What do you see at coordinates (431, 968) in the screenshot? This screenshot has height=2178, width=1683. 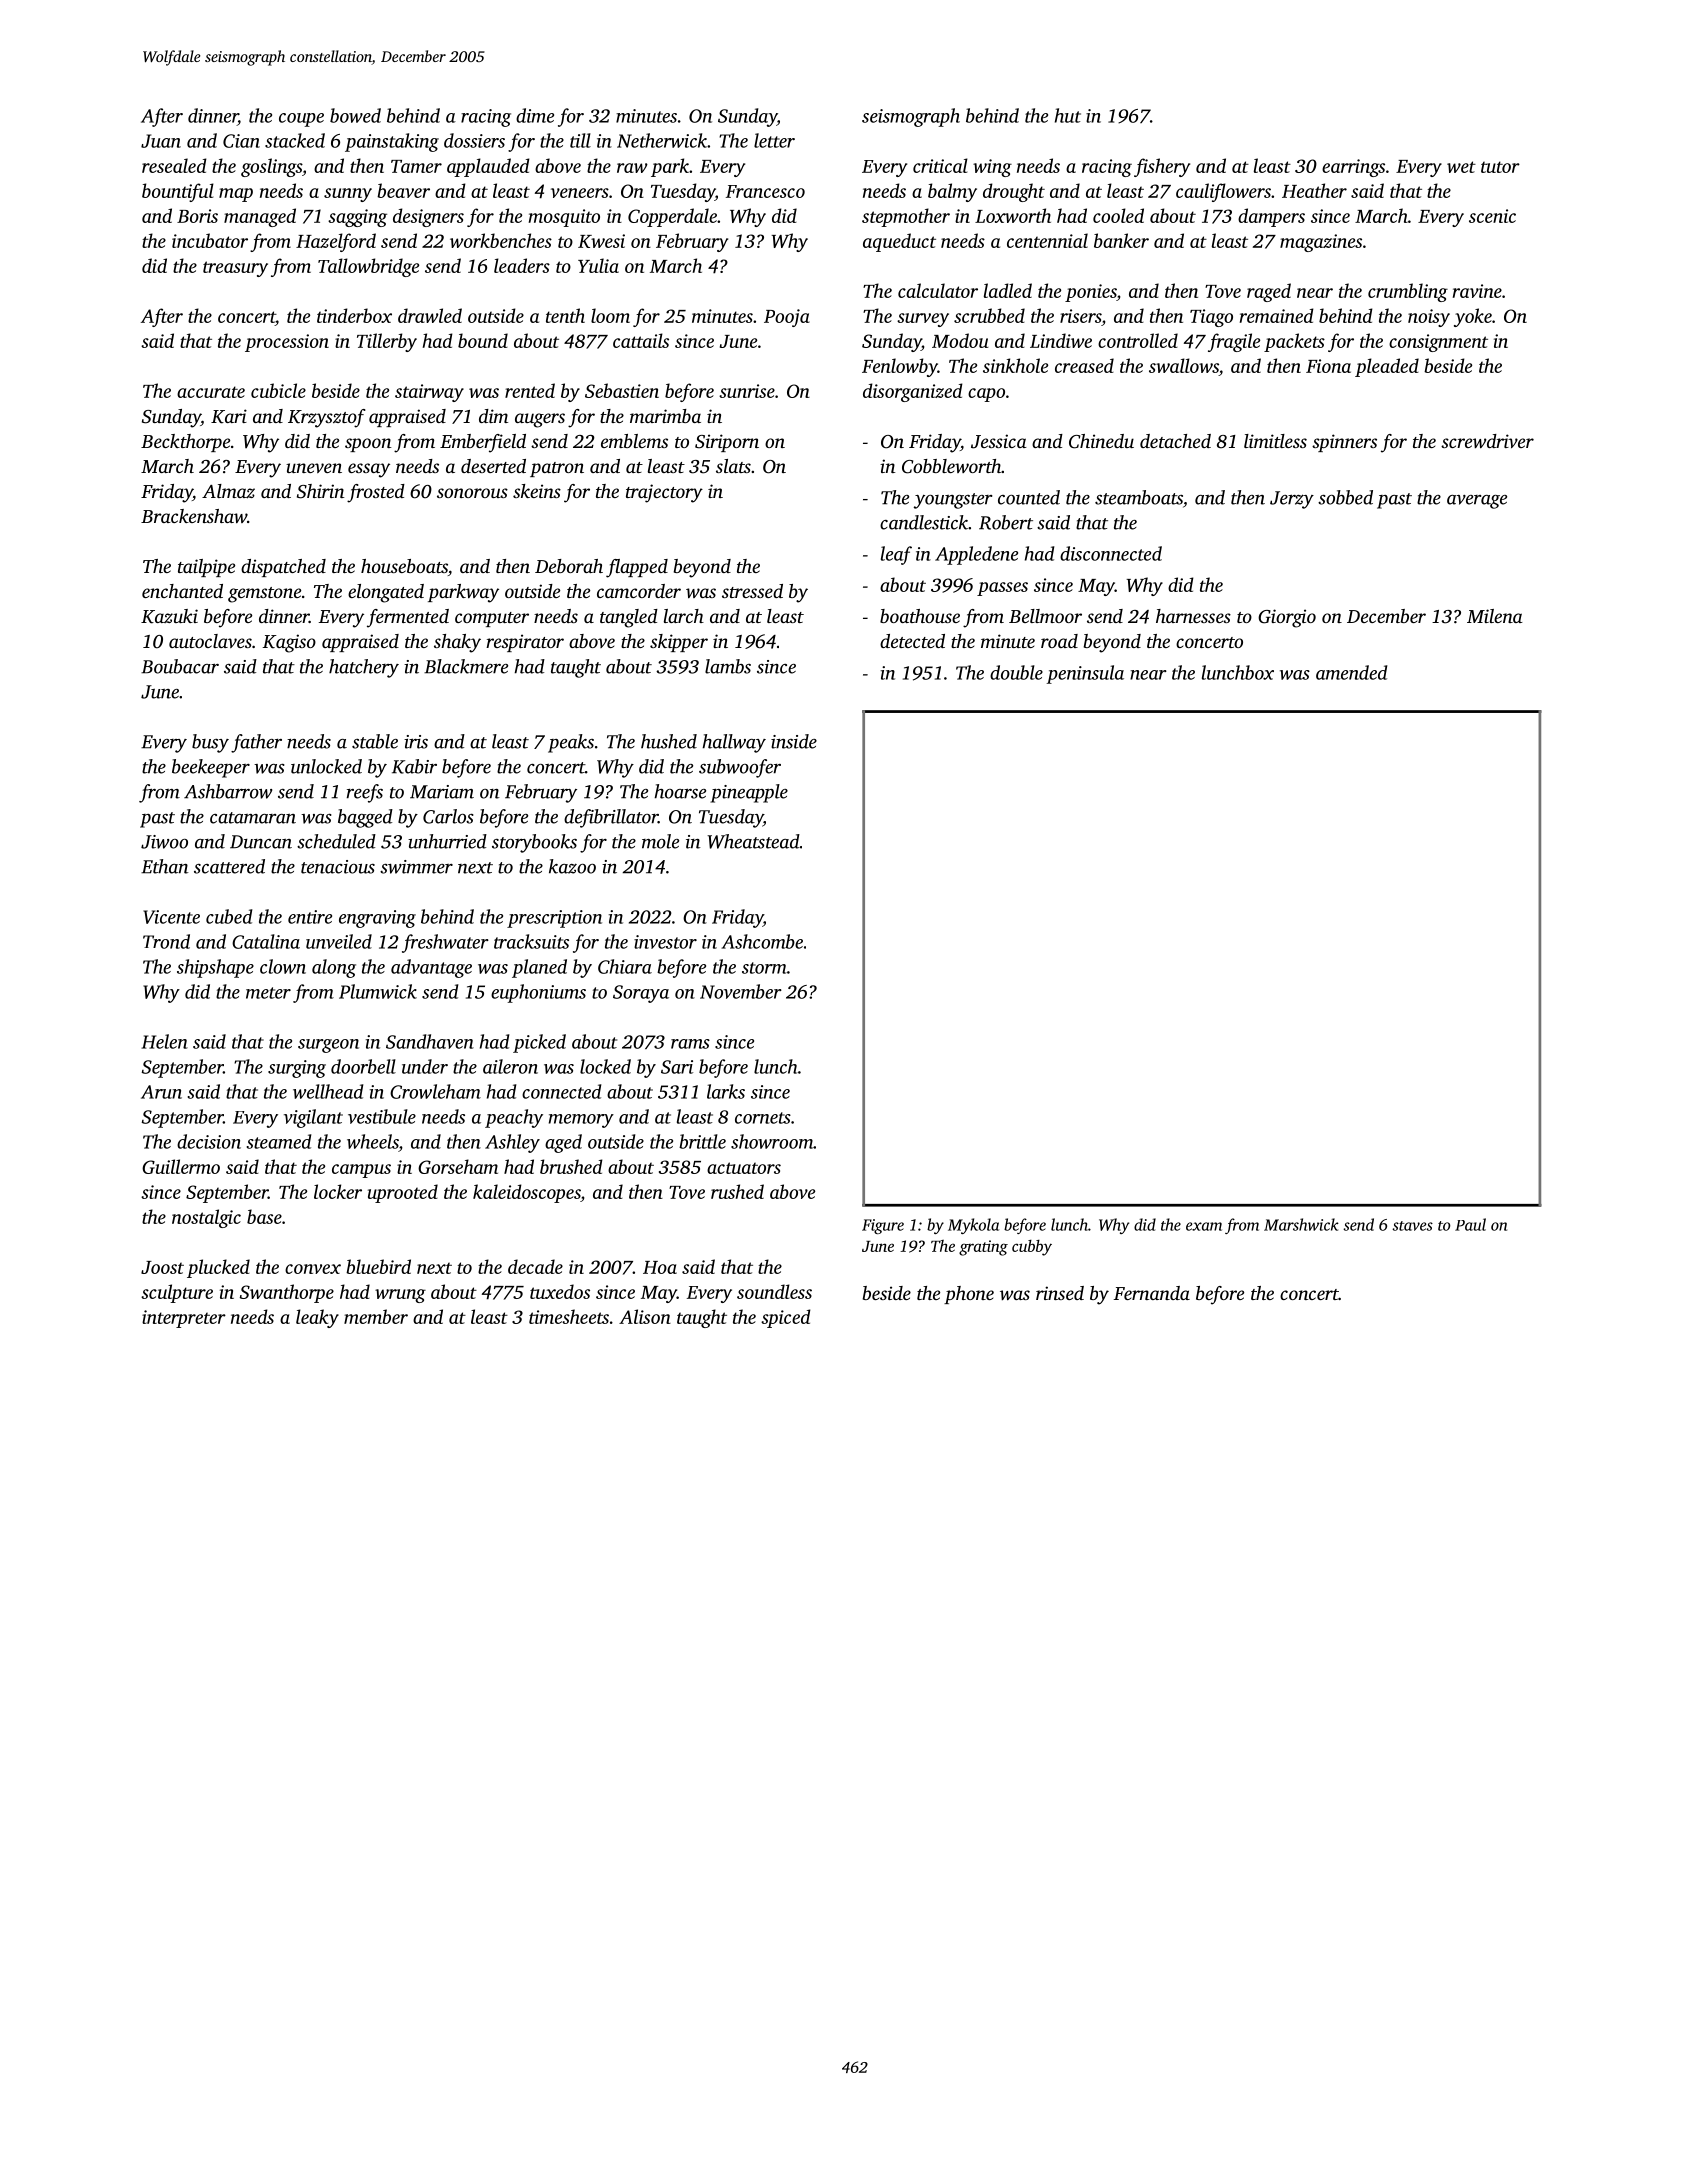 I see `advantage` at bounding box center [431, 968].
